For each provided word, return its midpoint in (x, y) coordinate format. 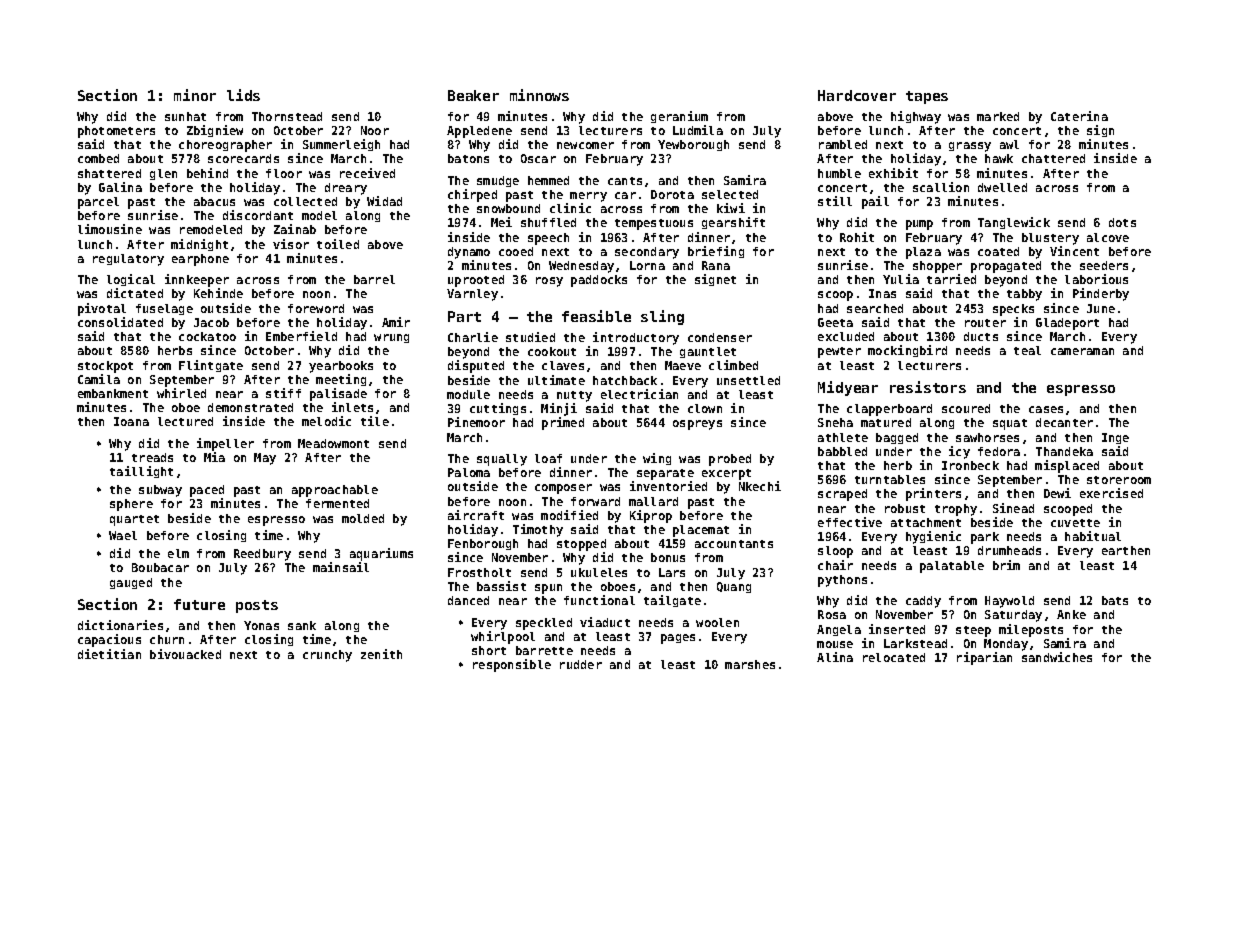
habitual (1093, 536)
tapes (927, 97)
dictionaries (120, 625)
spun (548, 589)
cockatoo (207, 336)
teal (1027, 350)
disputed (476, 366)
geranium (679, 117)
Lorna (647, 265)
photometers (116, 132)
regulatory (128, 260)
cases (1046, 409)
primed (563, 423)
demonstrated (250, 407)
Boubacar (160, 567)
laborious (1096, 279)
